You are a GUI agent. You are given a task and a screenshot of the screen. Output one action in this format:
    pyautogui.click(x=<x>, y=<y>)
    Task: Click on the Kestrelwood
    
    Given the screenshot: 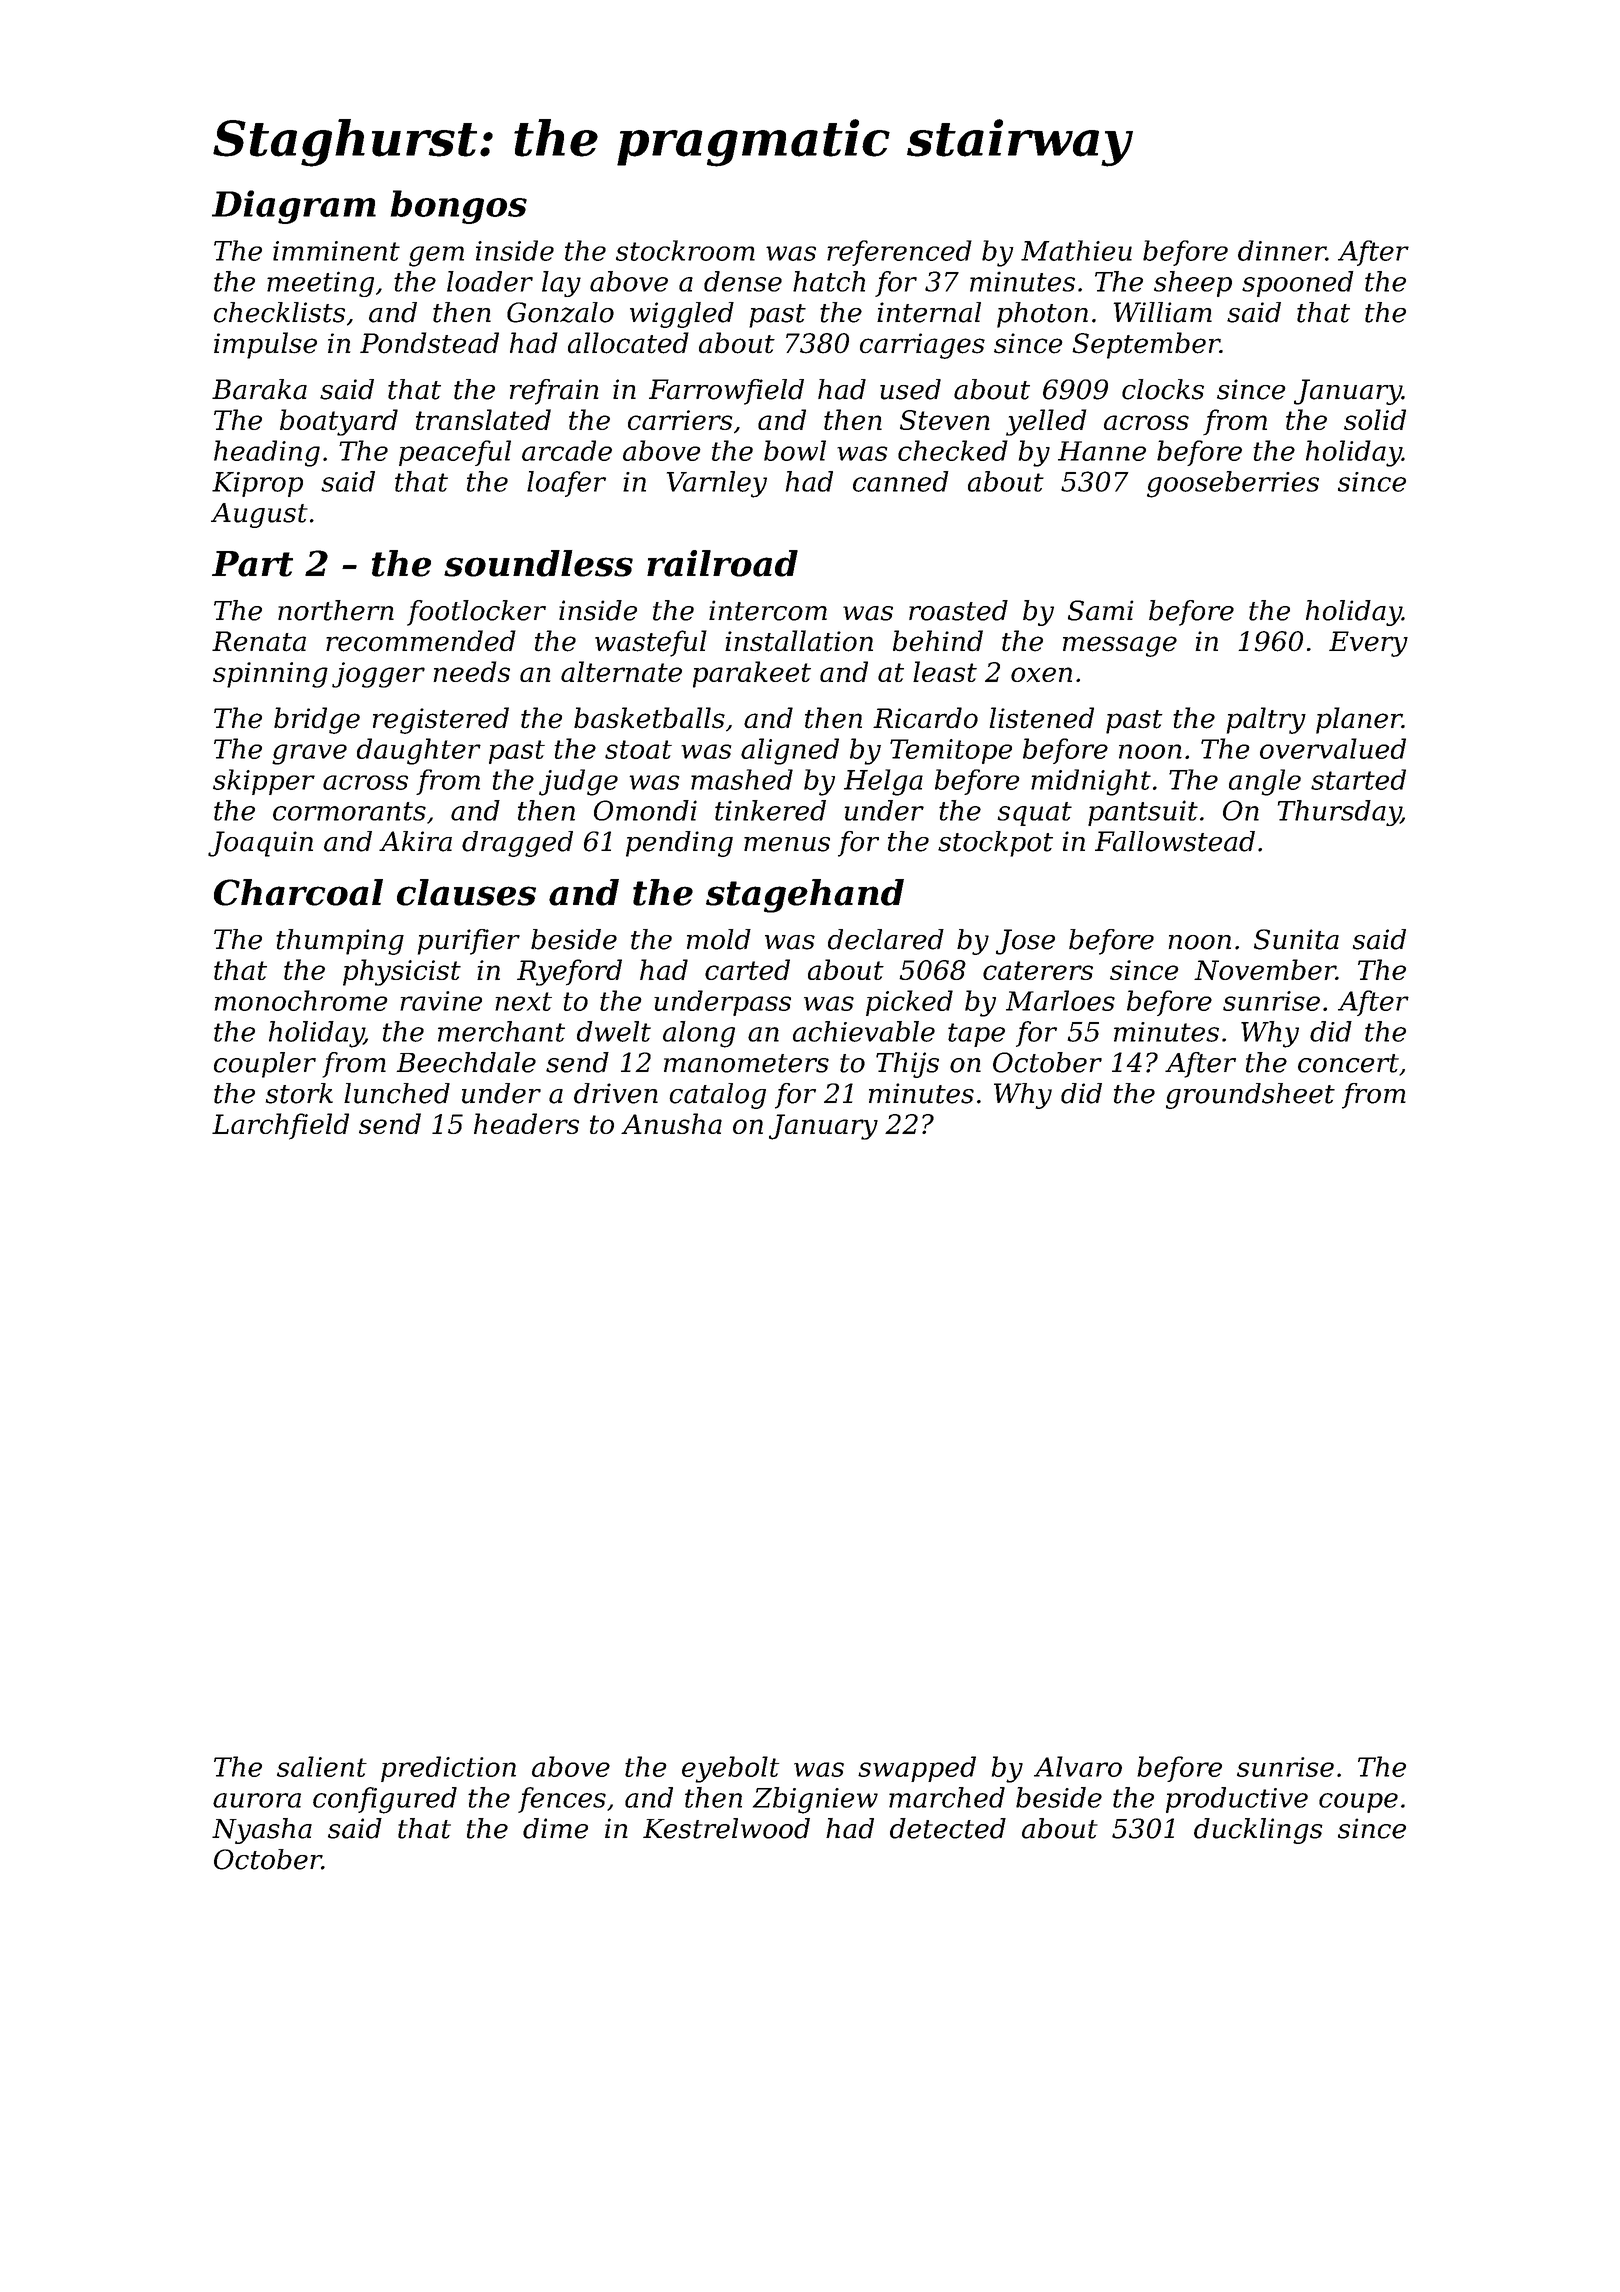 What is the action you would take?
    pyautogui.click(x=726, y=1828)
